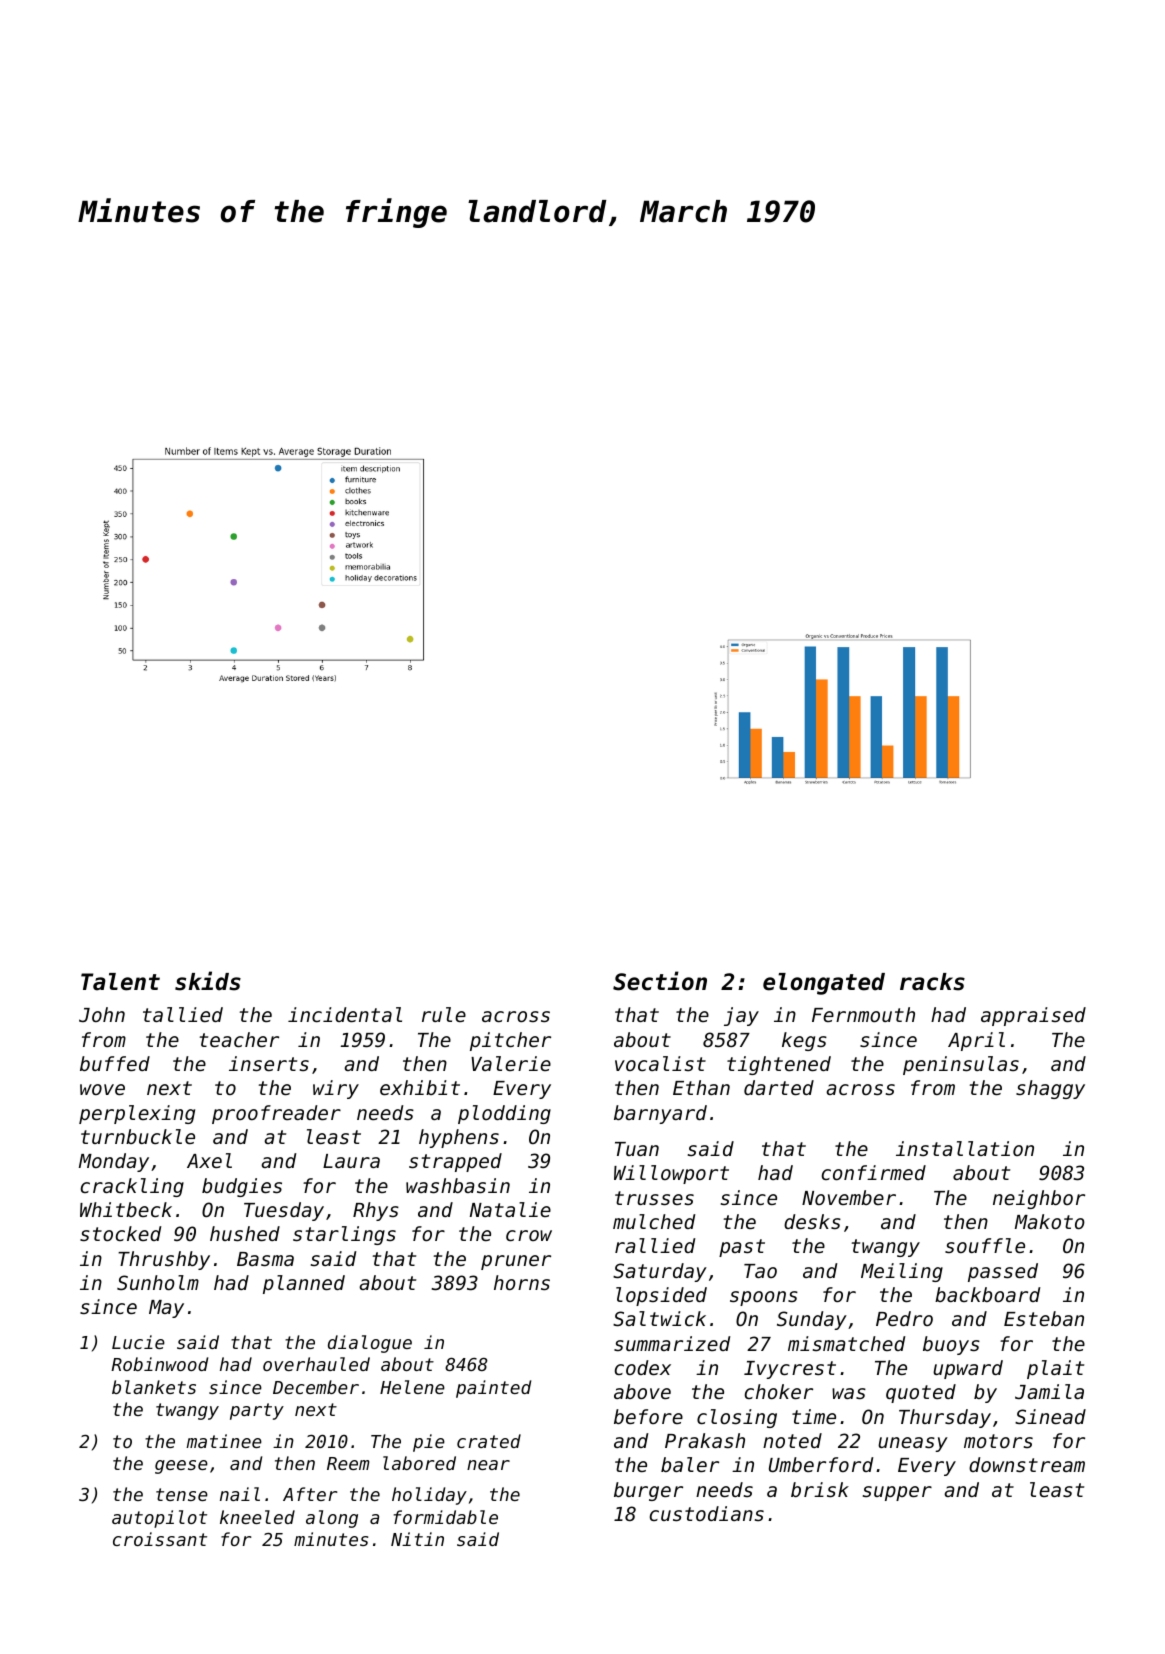 This screenshot has height=1654, width=1165. Describe the element at coordinates (637, 1149) in the screenshot. I see `Tuan` at that location.
